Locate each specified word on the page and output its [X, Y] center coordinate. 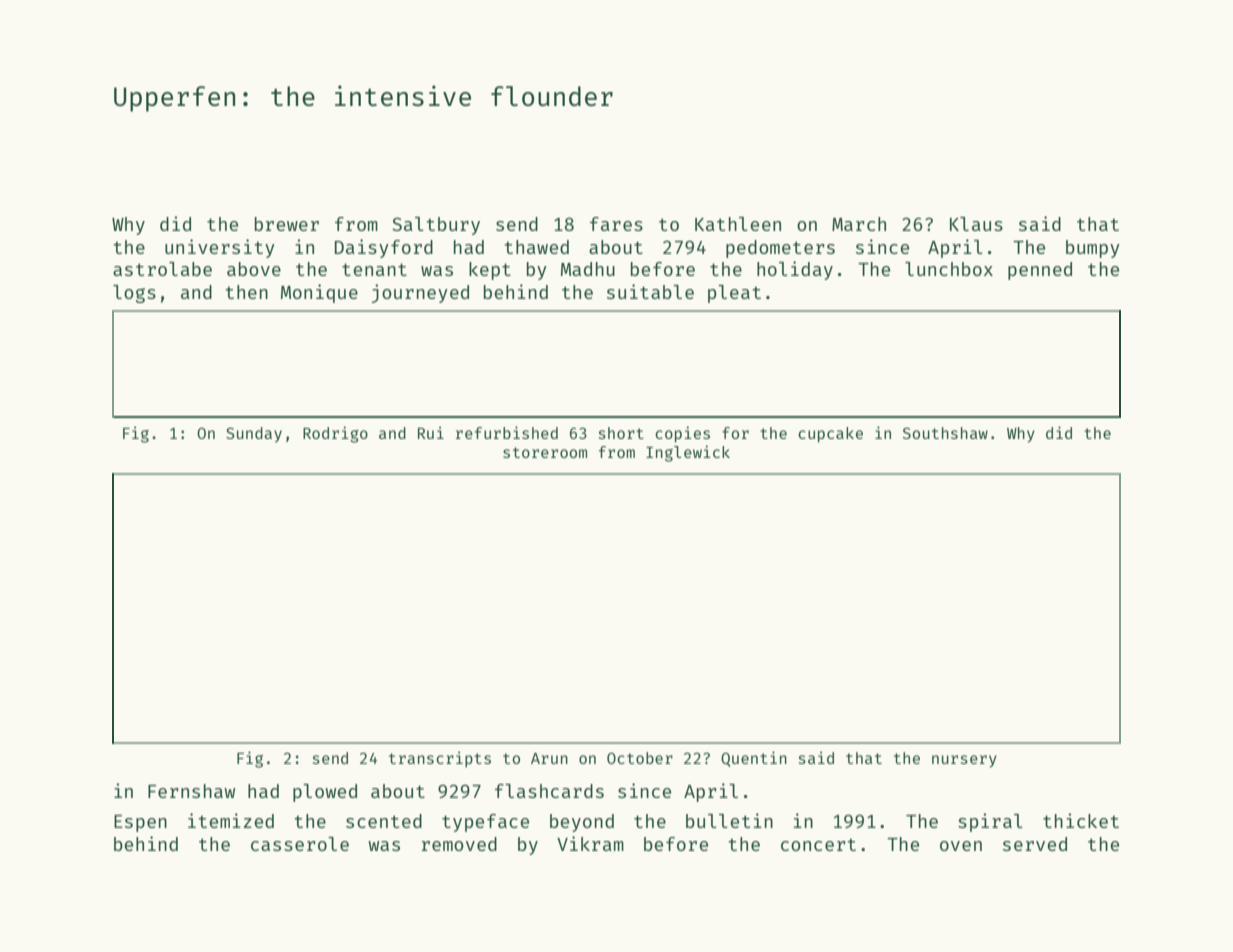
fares [616, 224]
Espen [140, 823]
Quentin [754, 759]
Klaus [976, 224]
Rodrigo [335, 434]
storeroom [545, 452]
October [640, 758]
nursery [964, 761]
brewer [287, 224]
